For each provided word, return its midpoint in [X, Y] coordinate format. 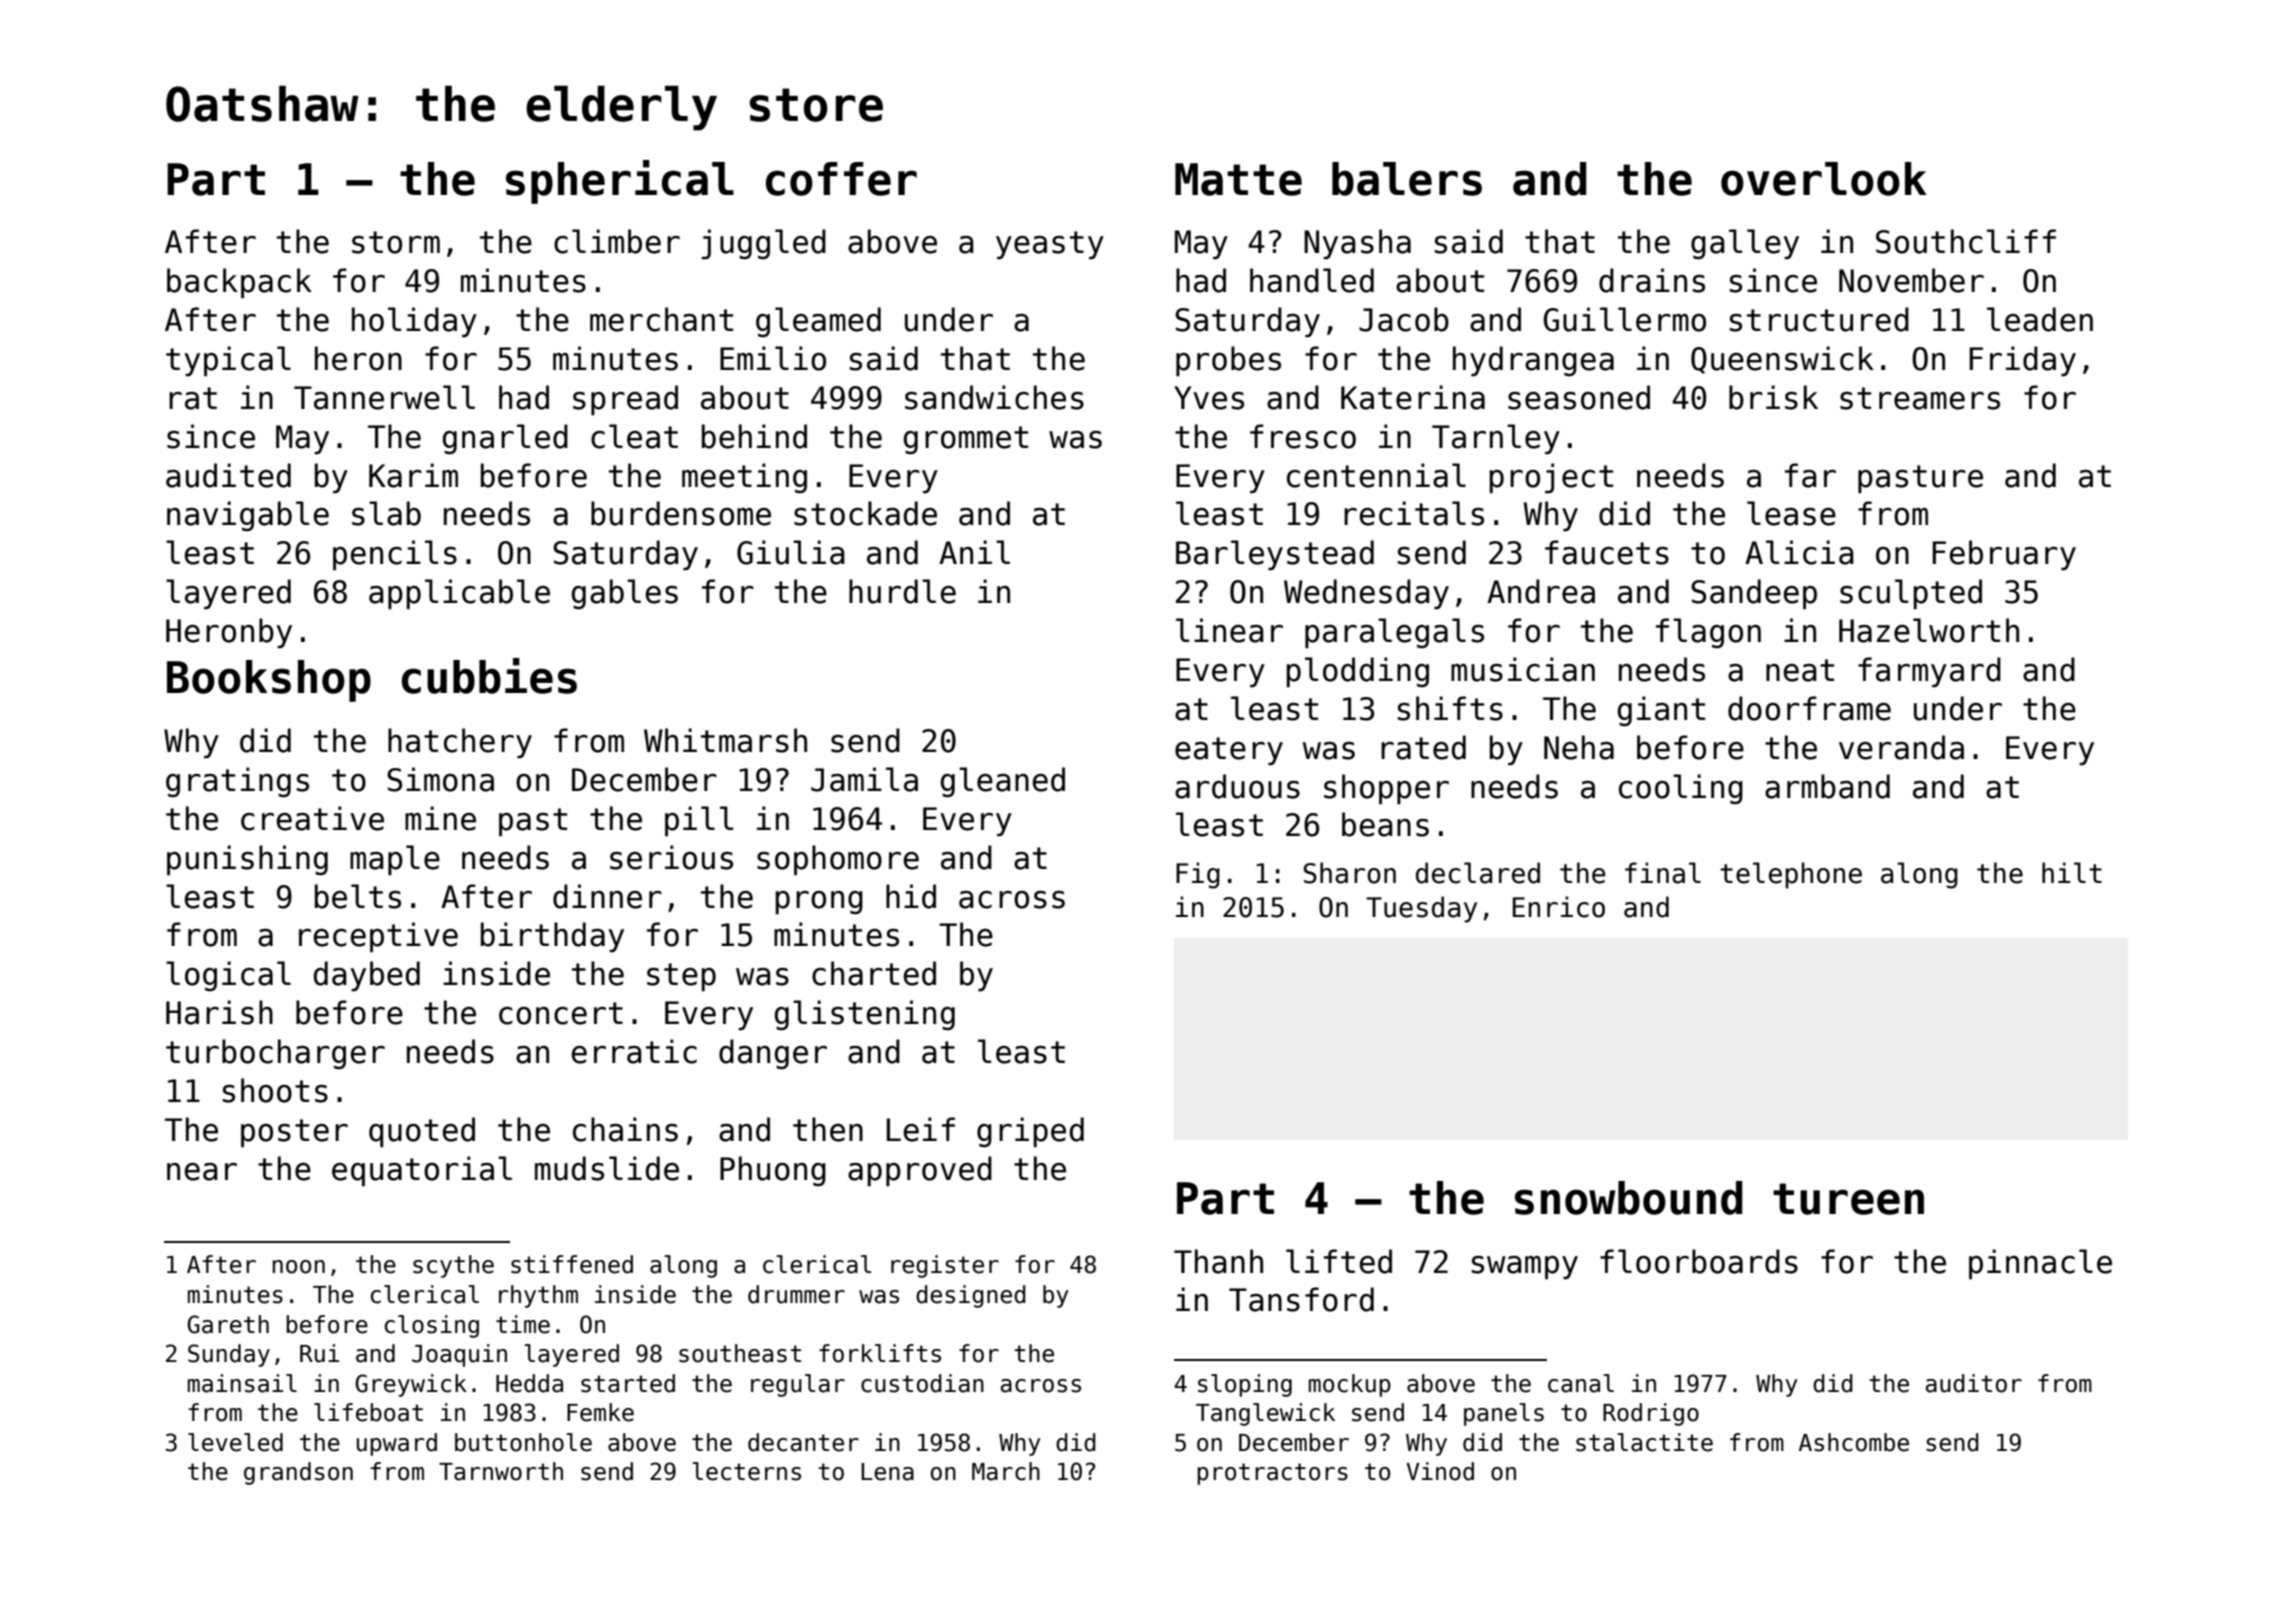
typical [228, 361]
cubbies [489, 676]
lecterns [746, 1471]
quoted [422, 1132]
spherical [620, 182]
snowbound [1629, 1198]
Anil [974, 552]
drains [1652, 280]
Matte [1238, 179]
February [2004, 555]
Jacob [1404, 319]
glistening [865, 1015]
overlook [1824, 179]
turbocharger [275, 1054]
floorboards [1699, 1261]
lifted [1339, 1261]
